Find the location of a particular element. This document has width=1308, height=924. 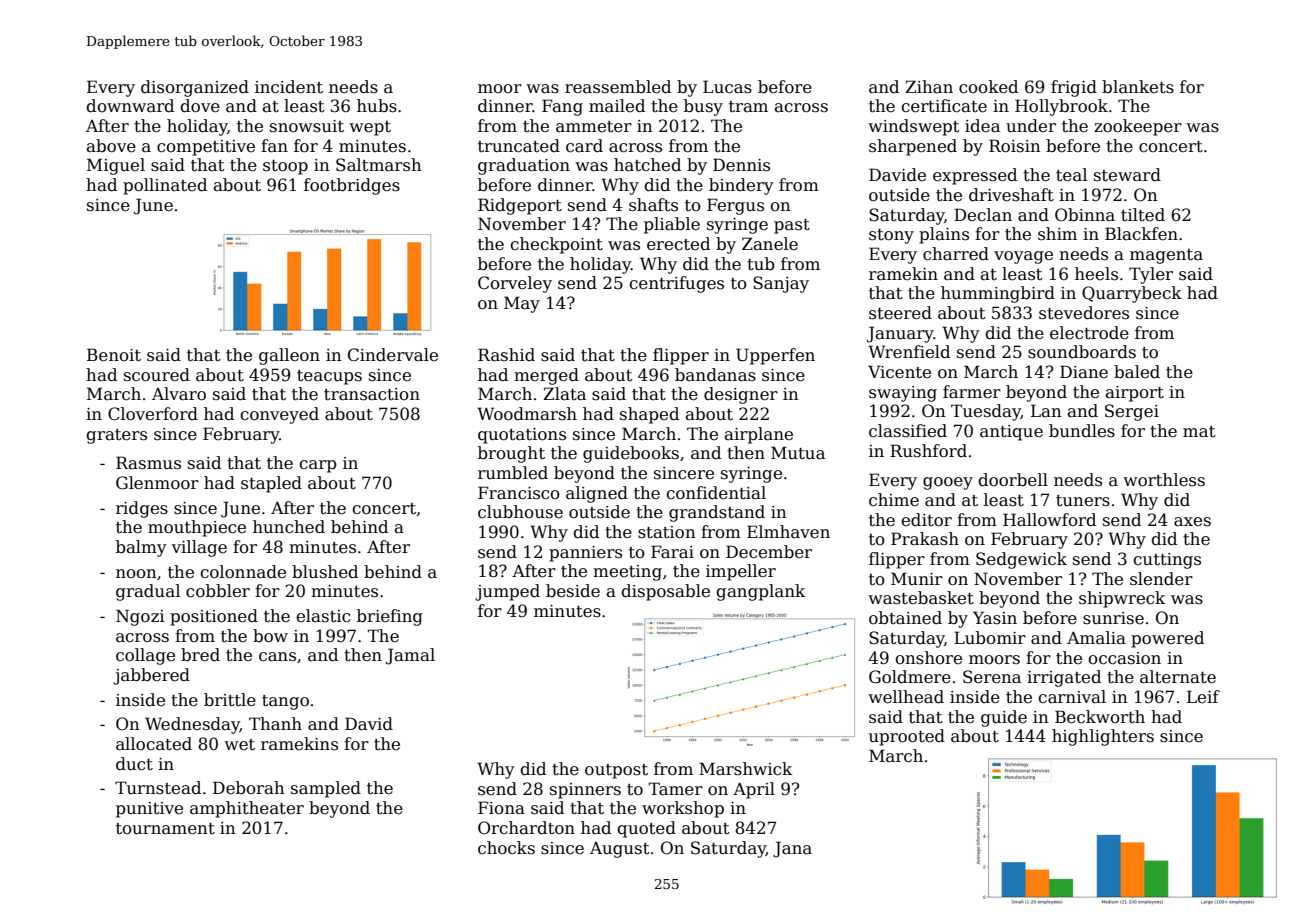

sampled is located at coordinates (326, 789).
